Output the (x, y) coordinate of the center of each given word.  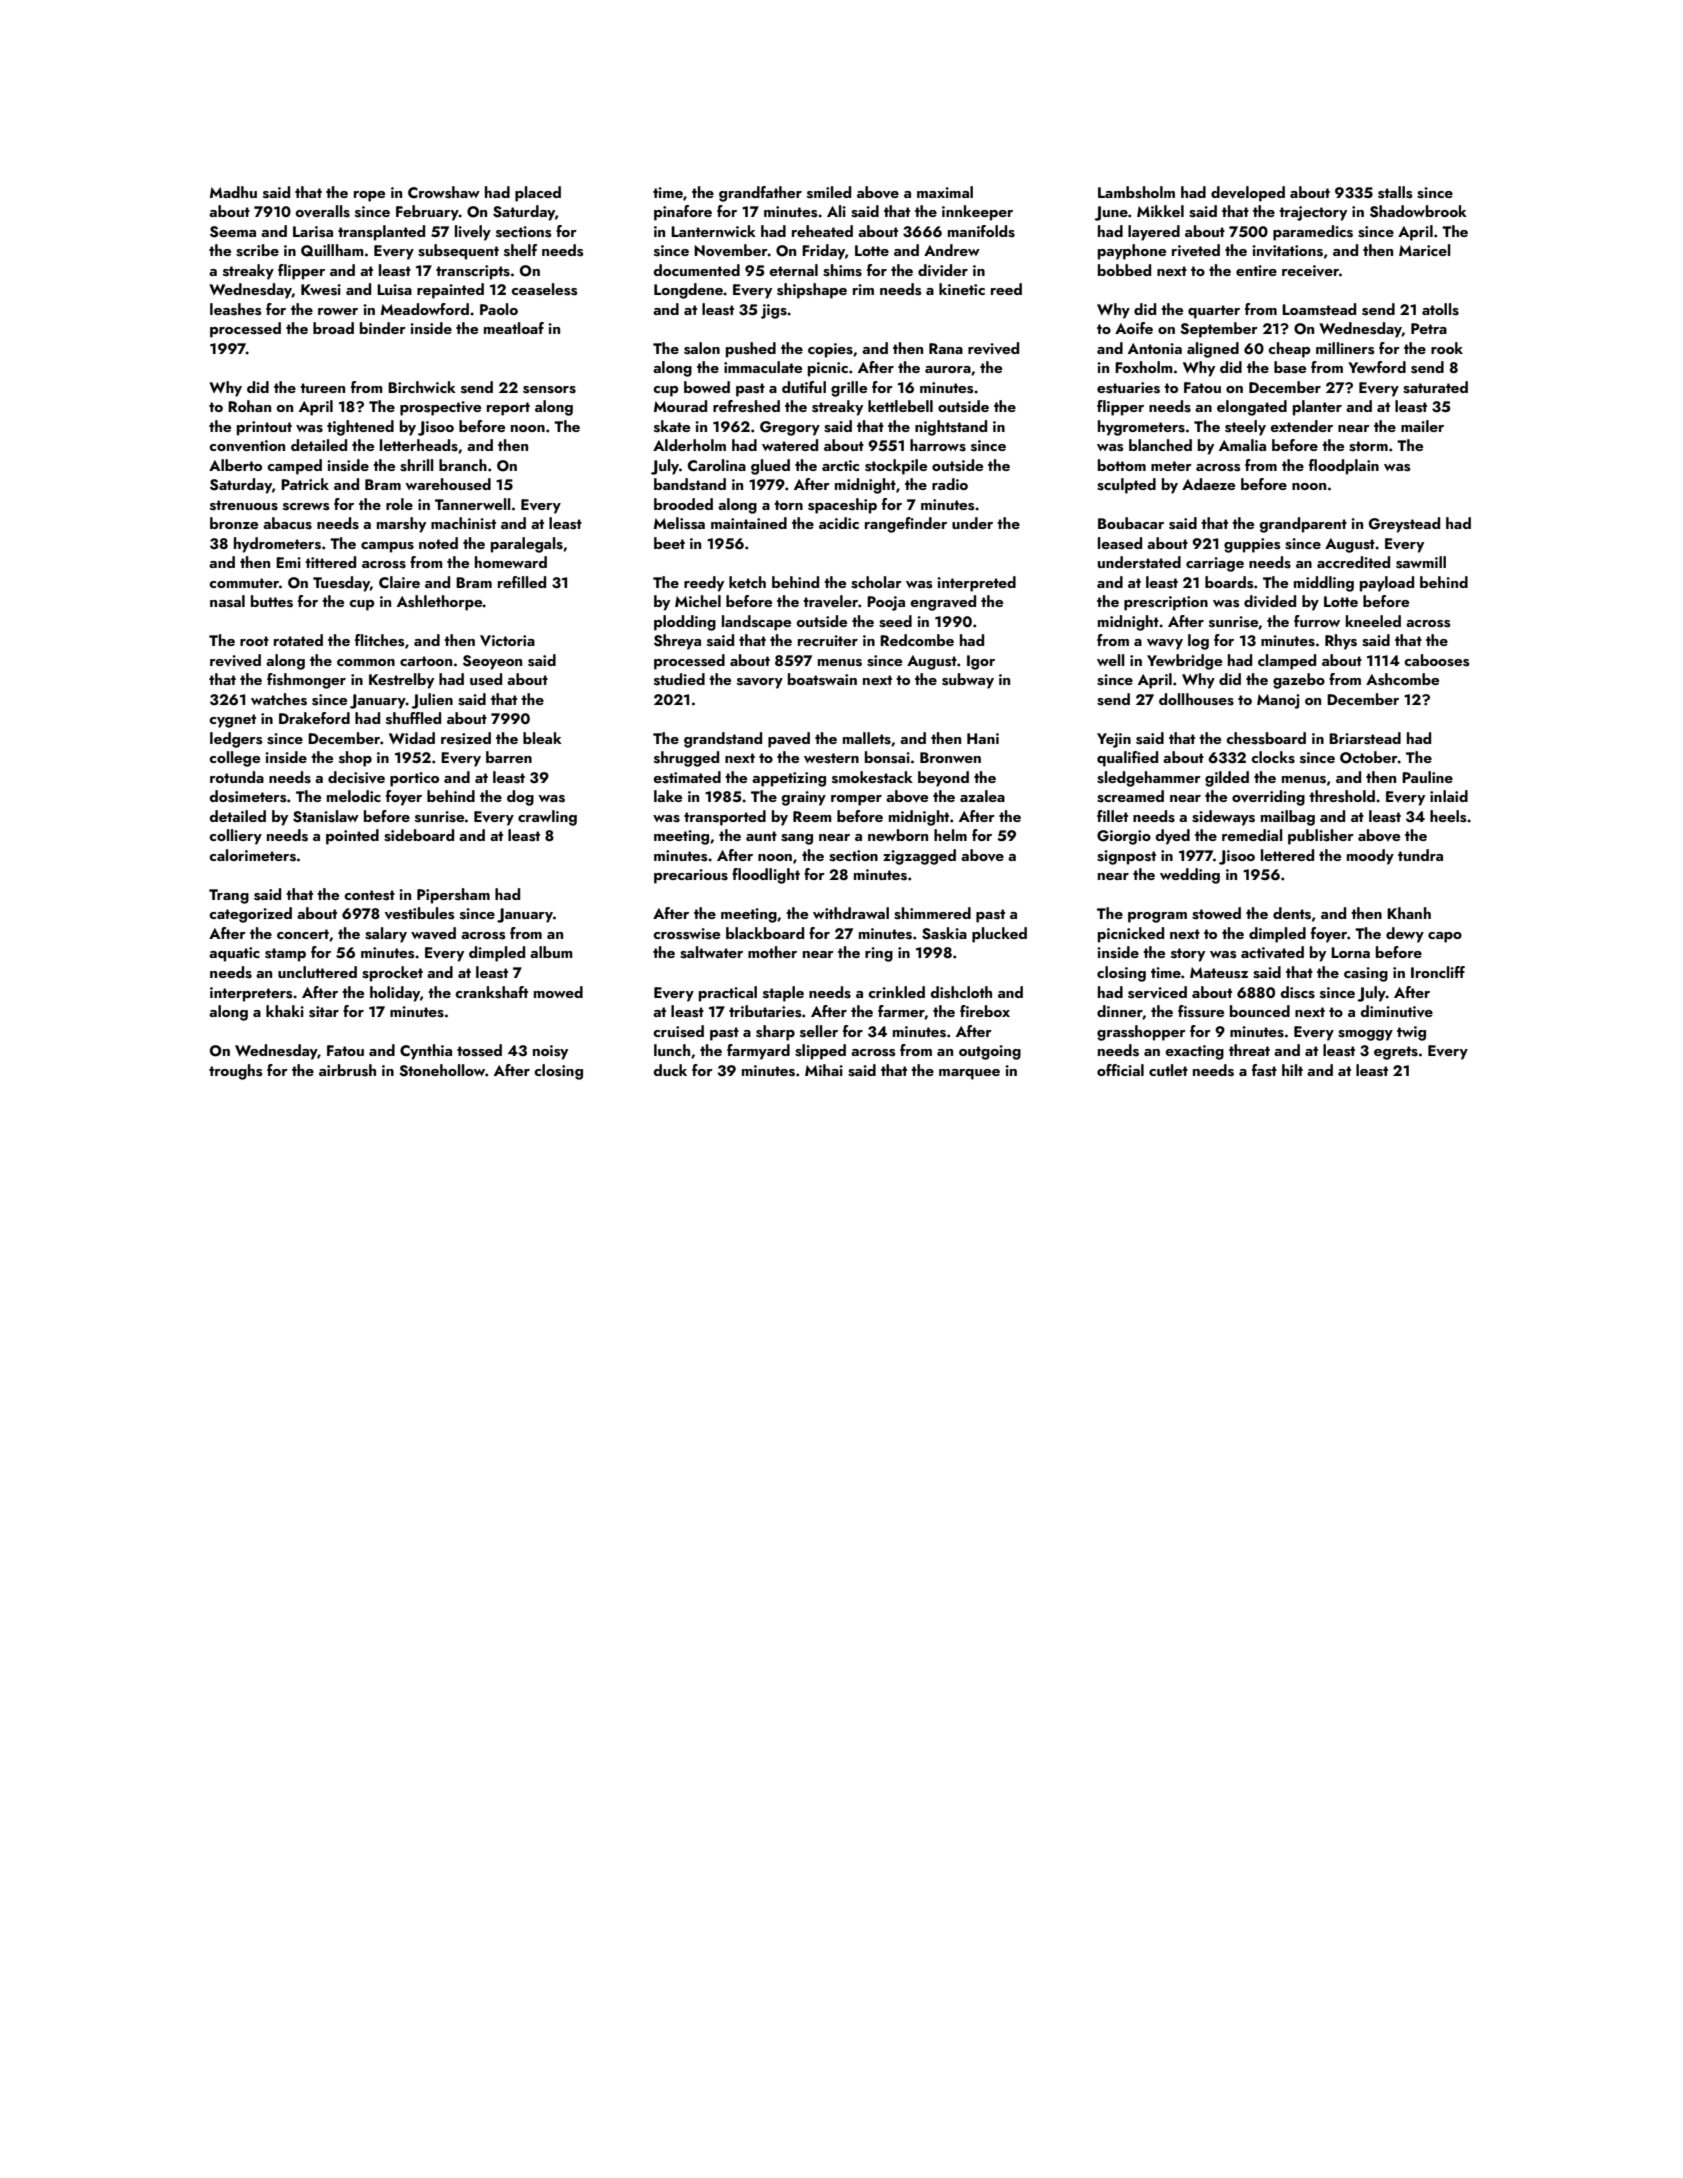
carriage (1215, 564)
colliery (235, 837)
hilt (1292, 1070)
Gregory (790, 428)
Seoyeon (492, 662)
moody (1370, 857)
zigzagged (919, 857)
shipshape (812, 291)
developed (1248, 194)
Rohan (249, 406)
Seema (233, 232)
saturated (1435, 387)
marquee (969, 1074)
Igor (981, 662)
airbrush (347, 1070)
